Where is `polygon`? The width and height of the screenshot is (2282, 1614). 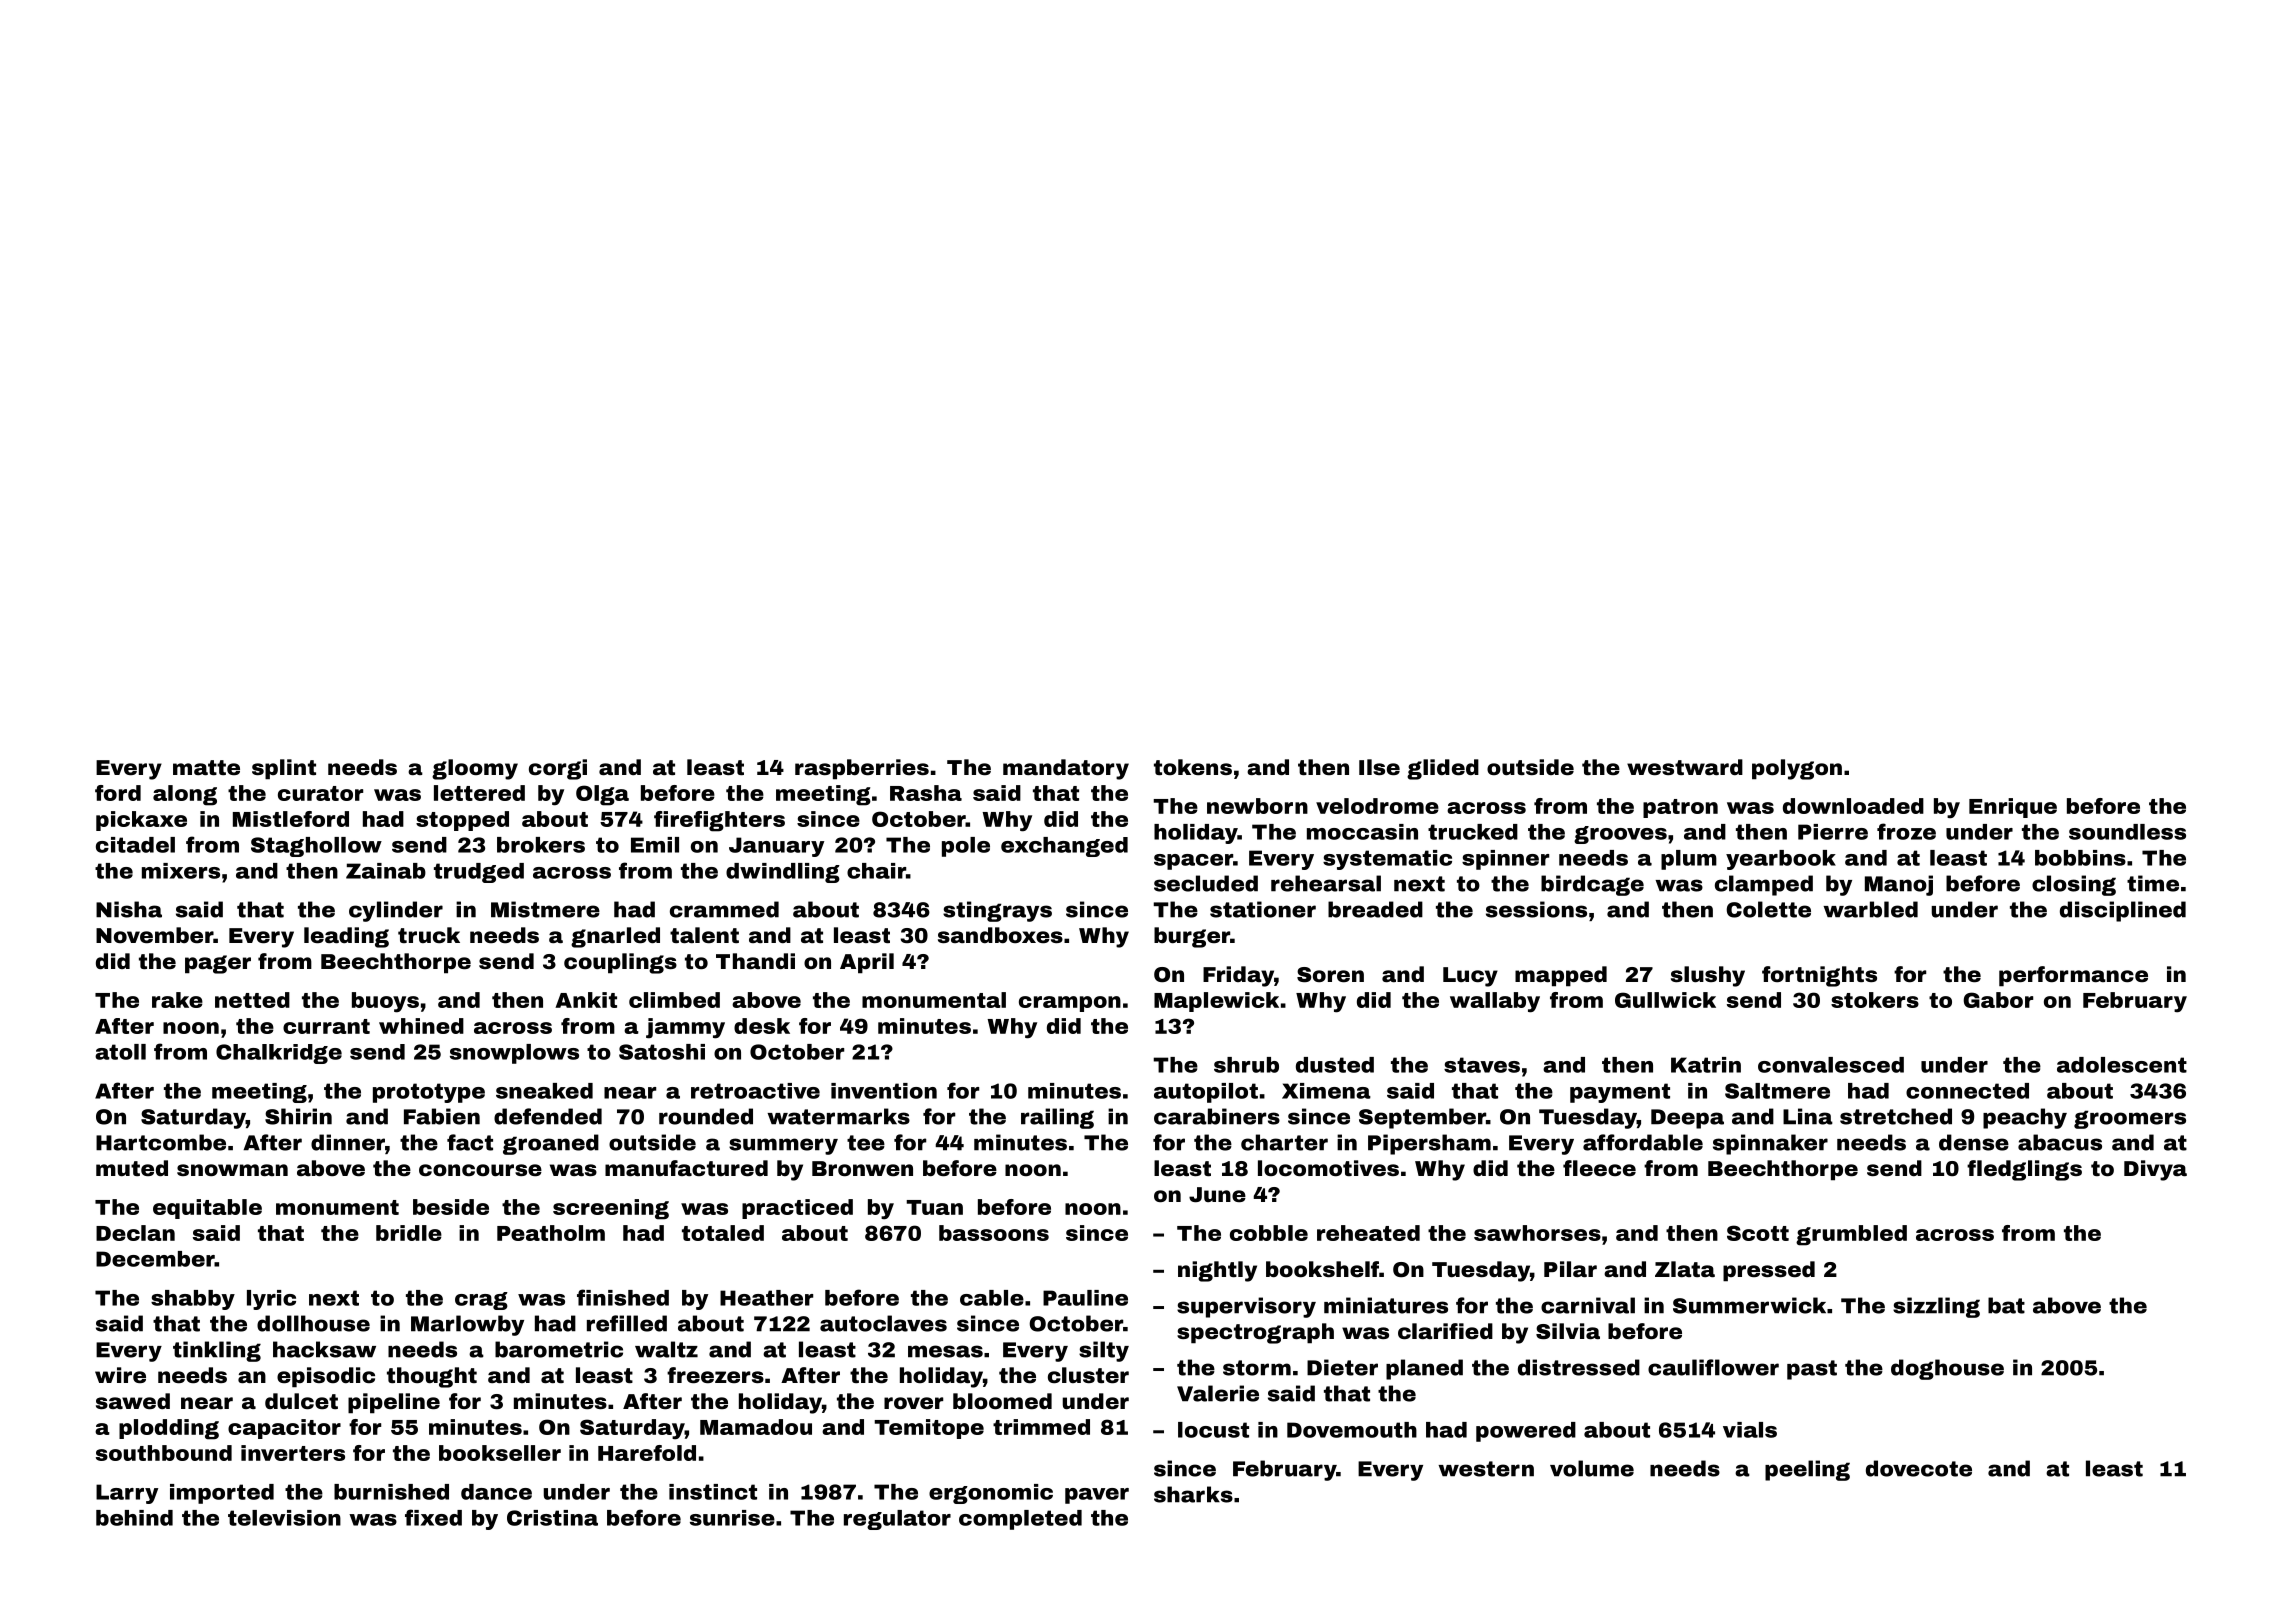
polygon is located at coordinates (1797, 769).
